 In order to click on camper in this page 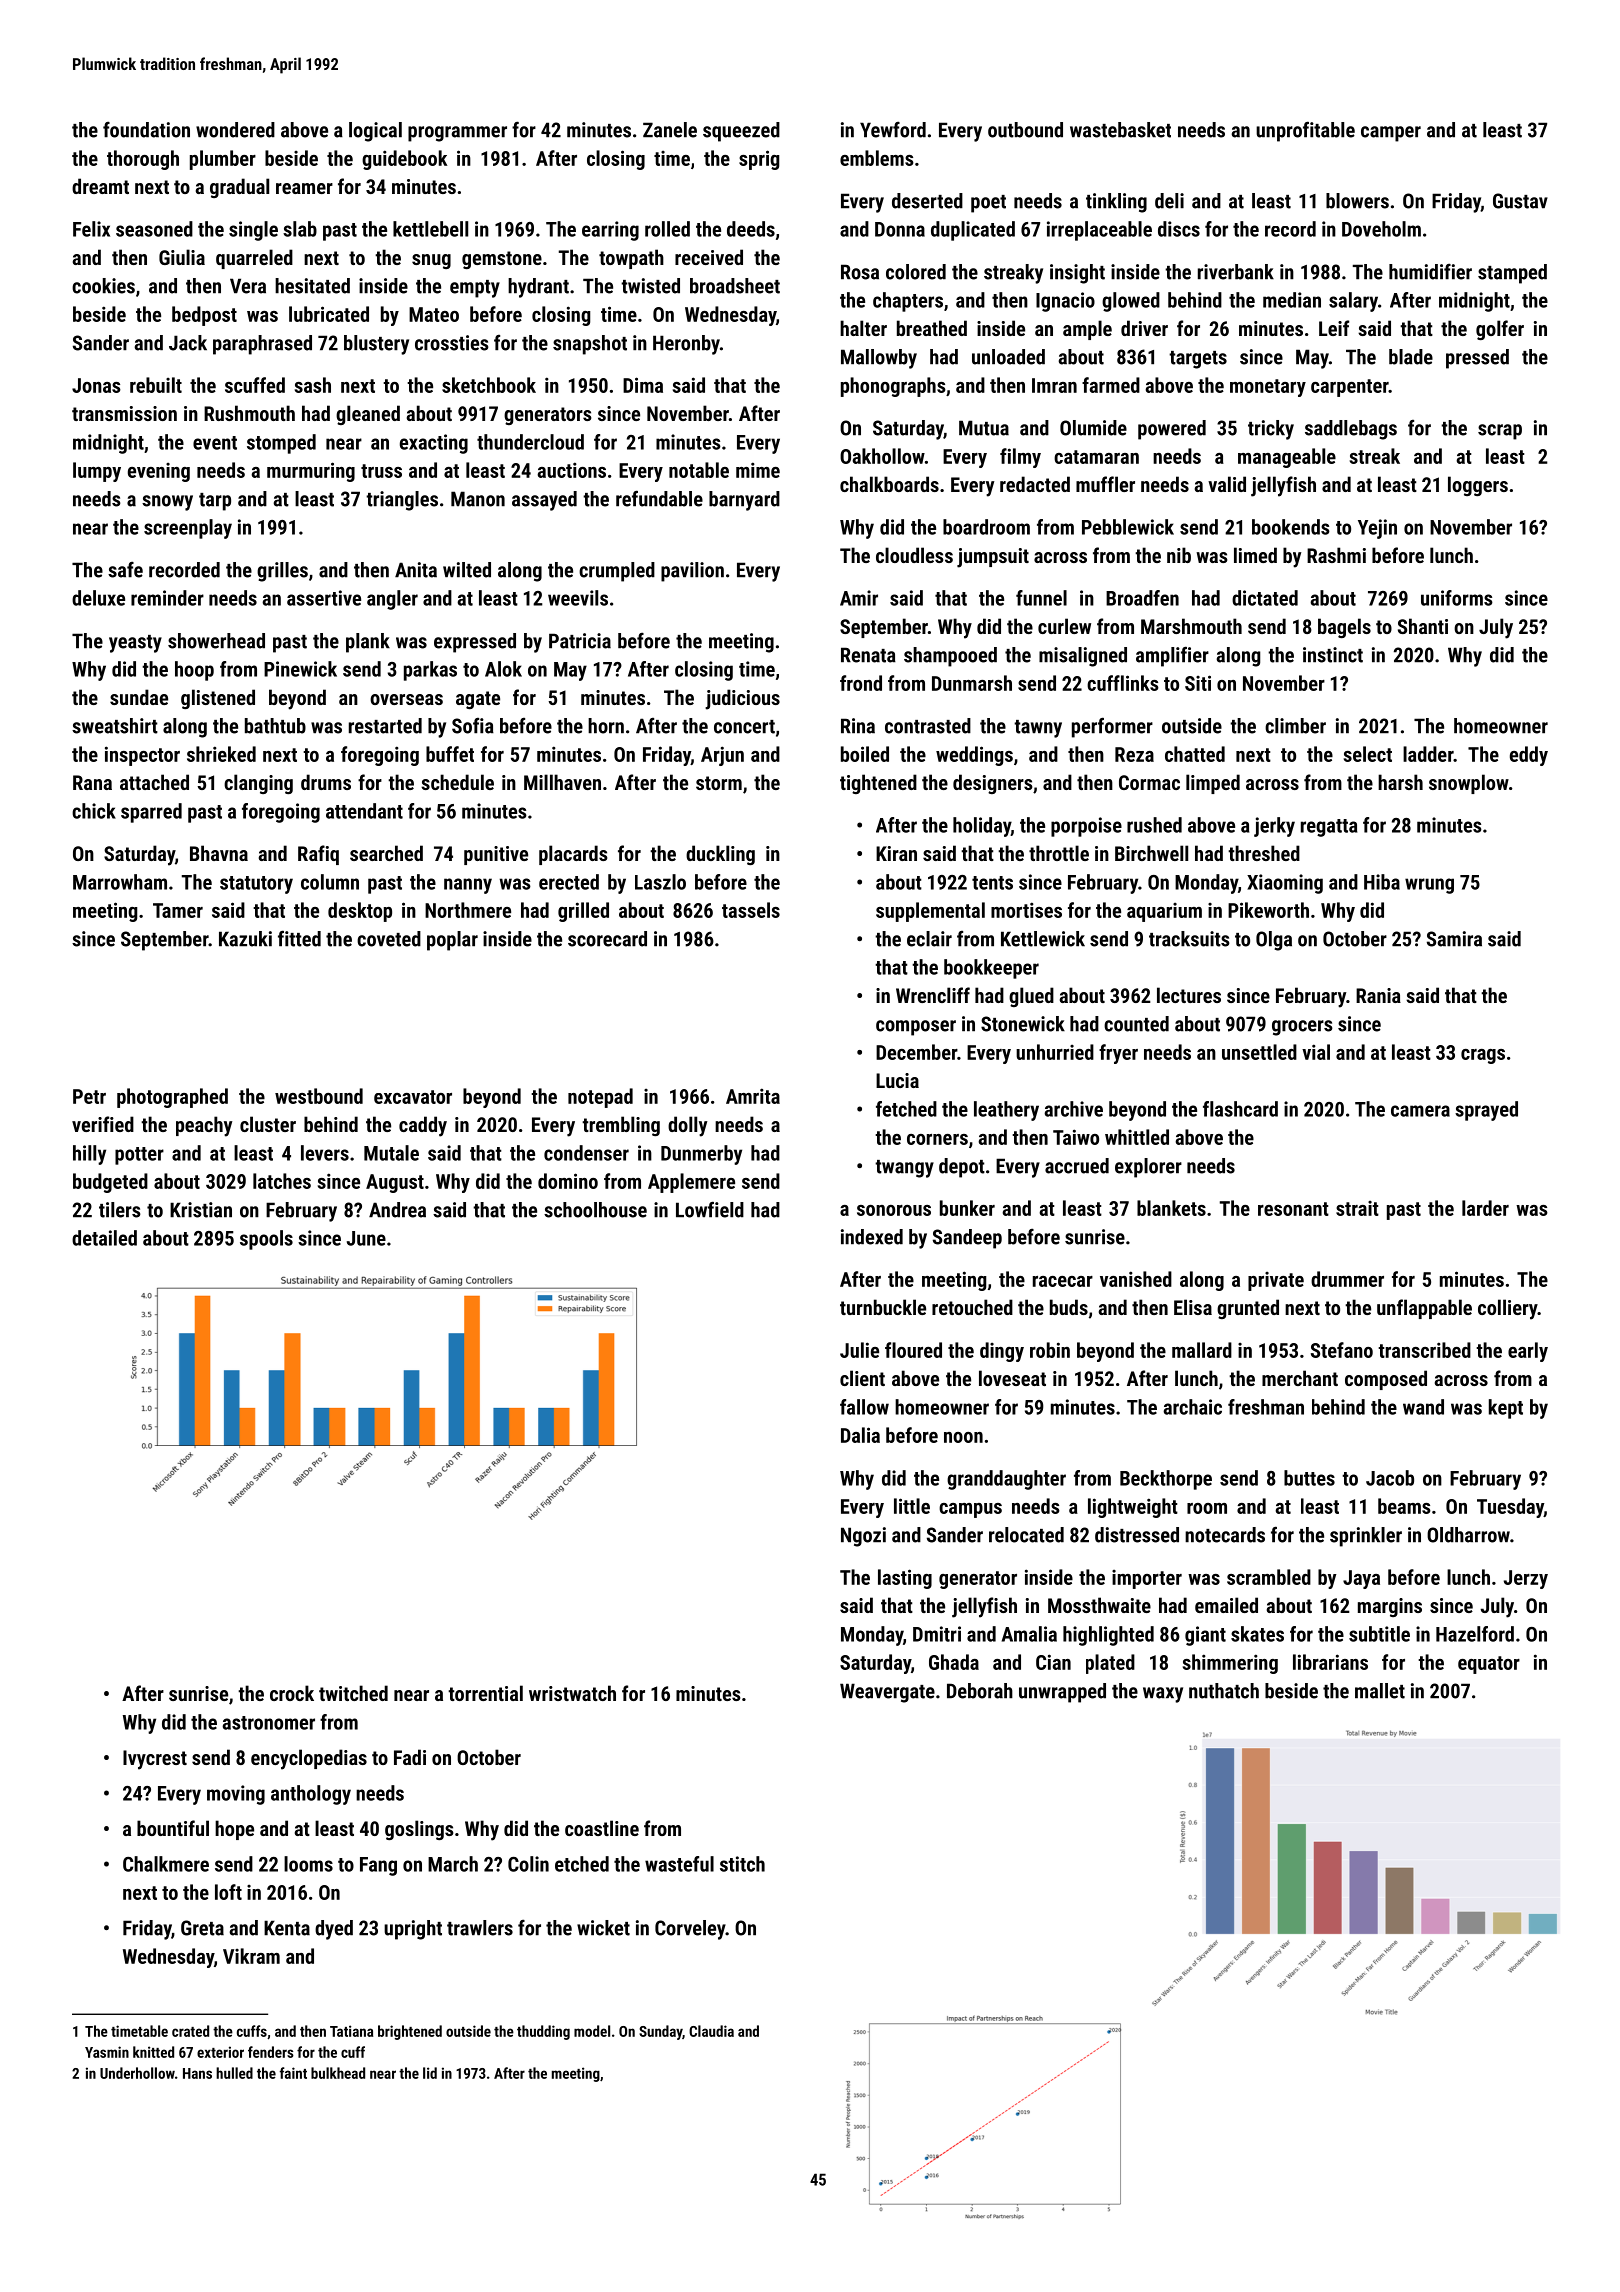, I will do `click(1391, 134)`.
